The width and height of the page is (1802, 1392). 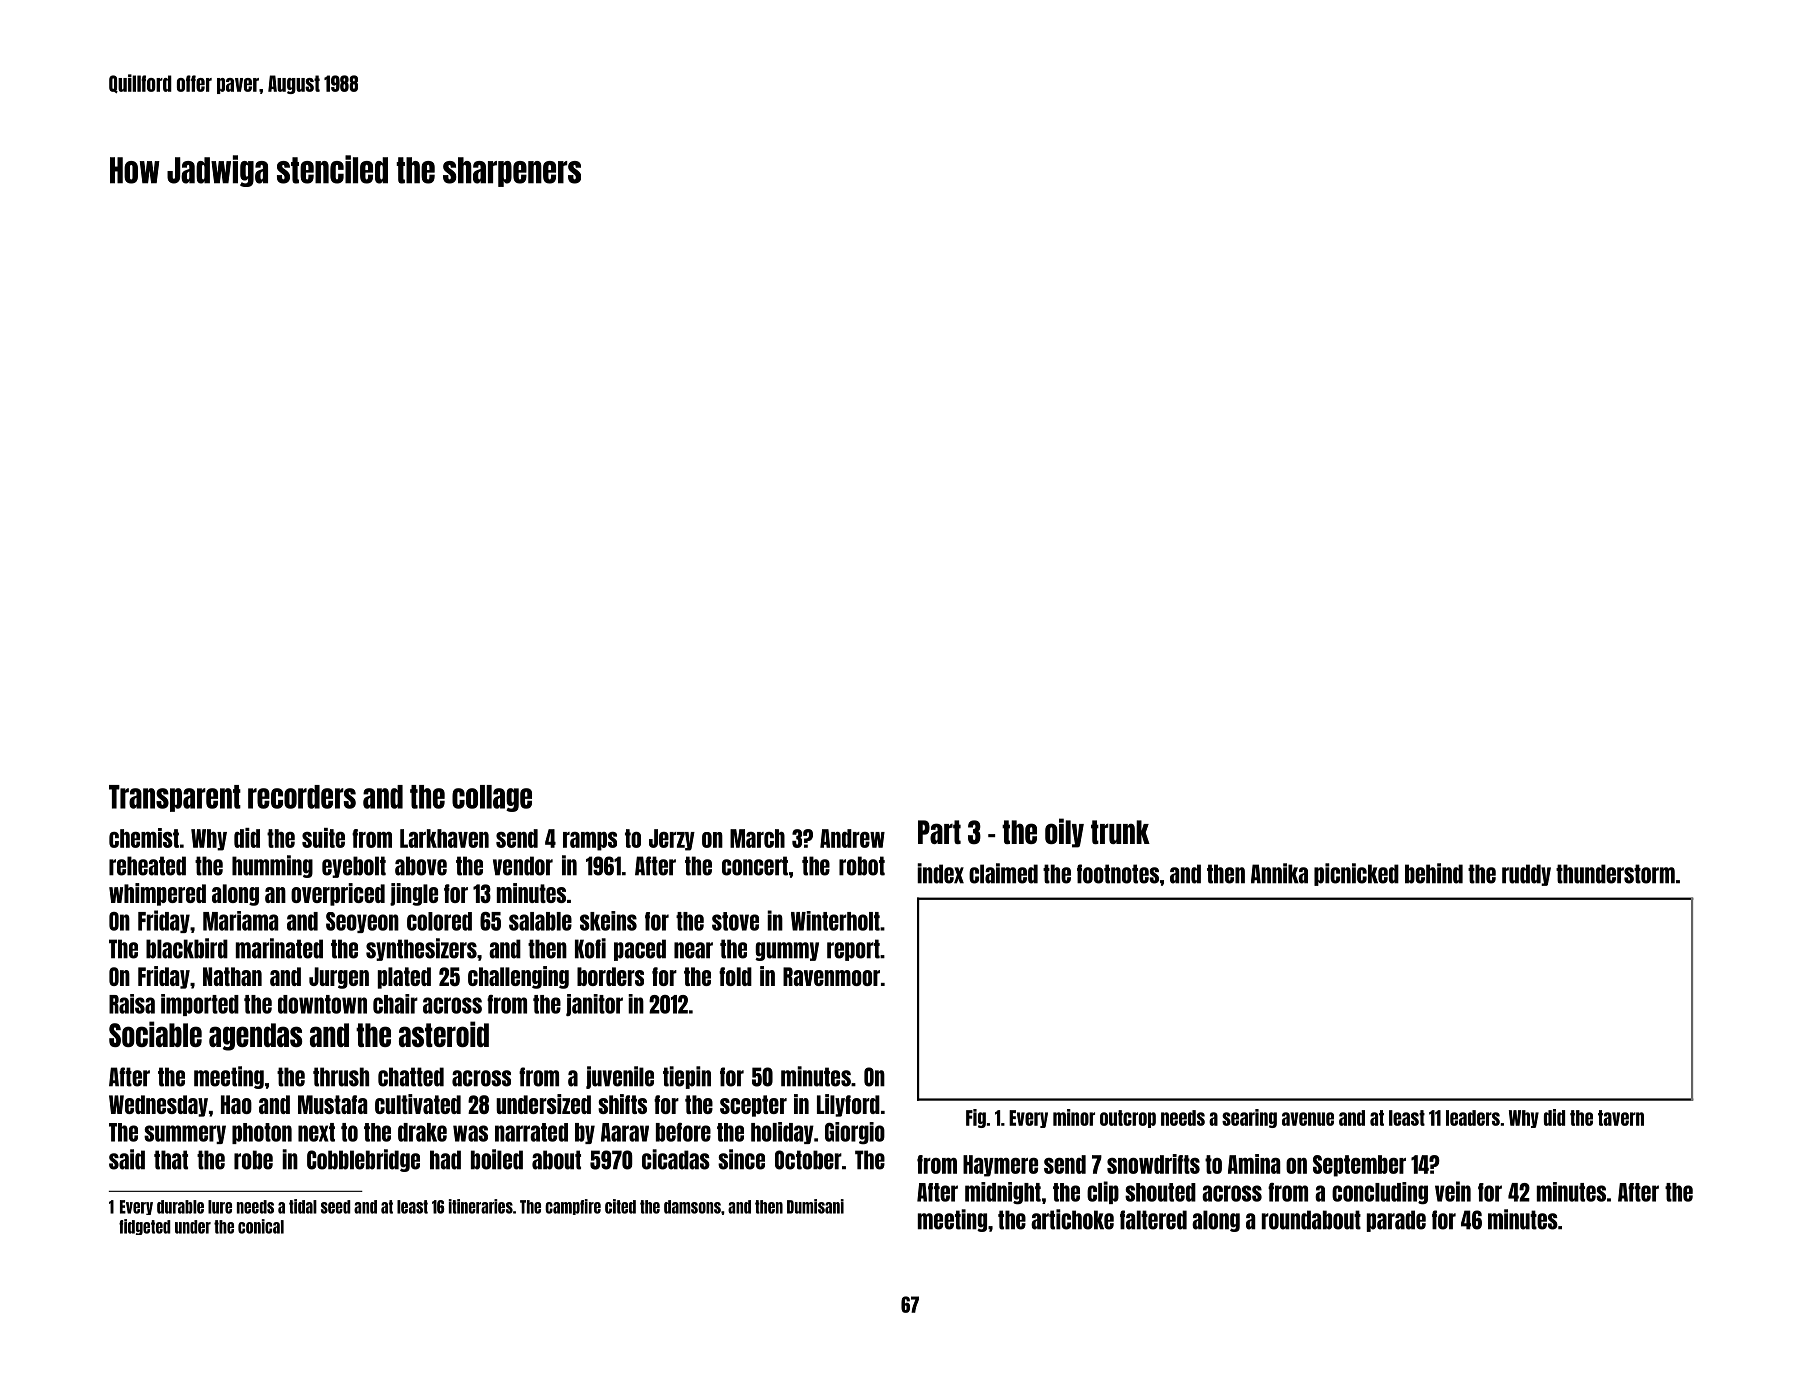 What do you see at coordinates (492, 798) in the page?
I see `collage` at bounding box center [492, 798].
